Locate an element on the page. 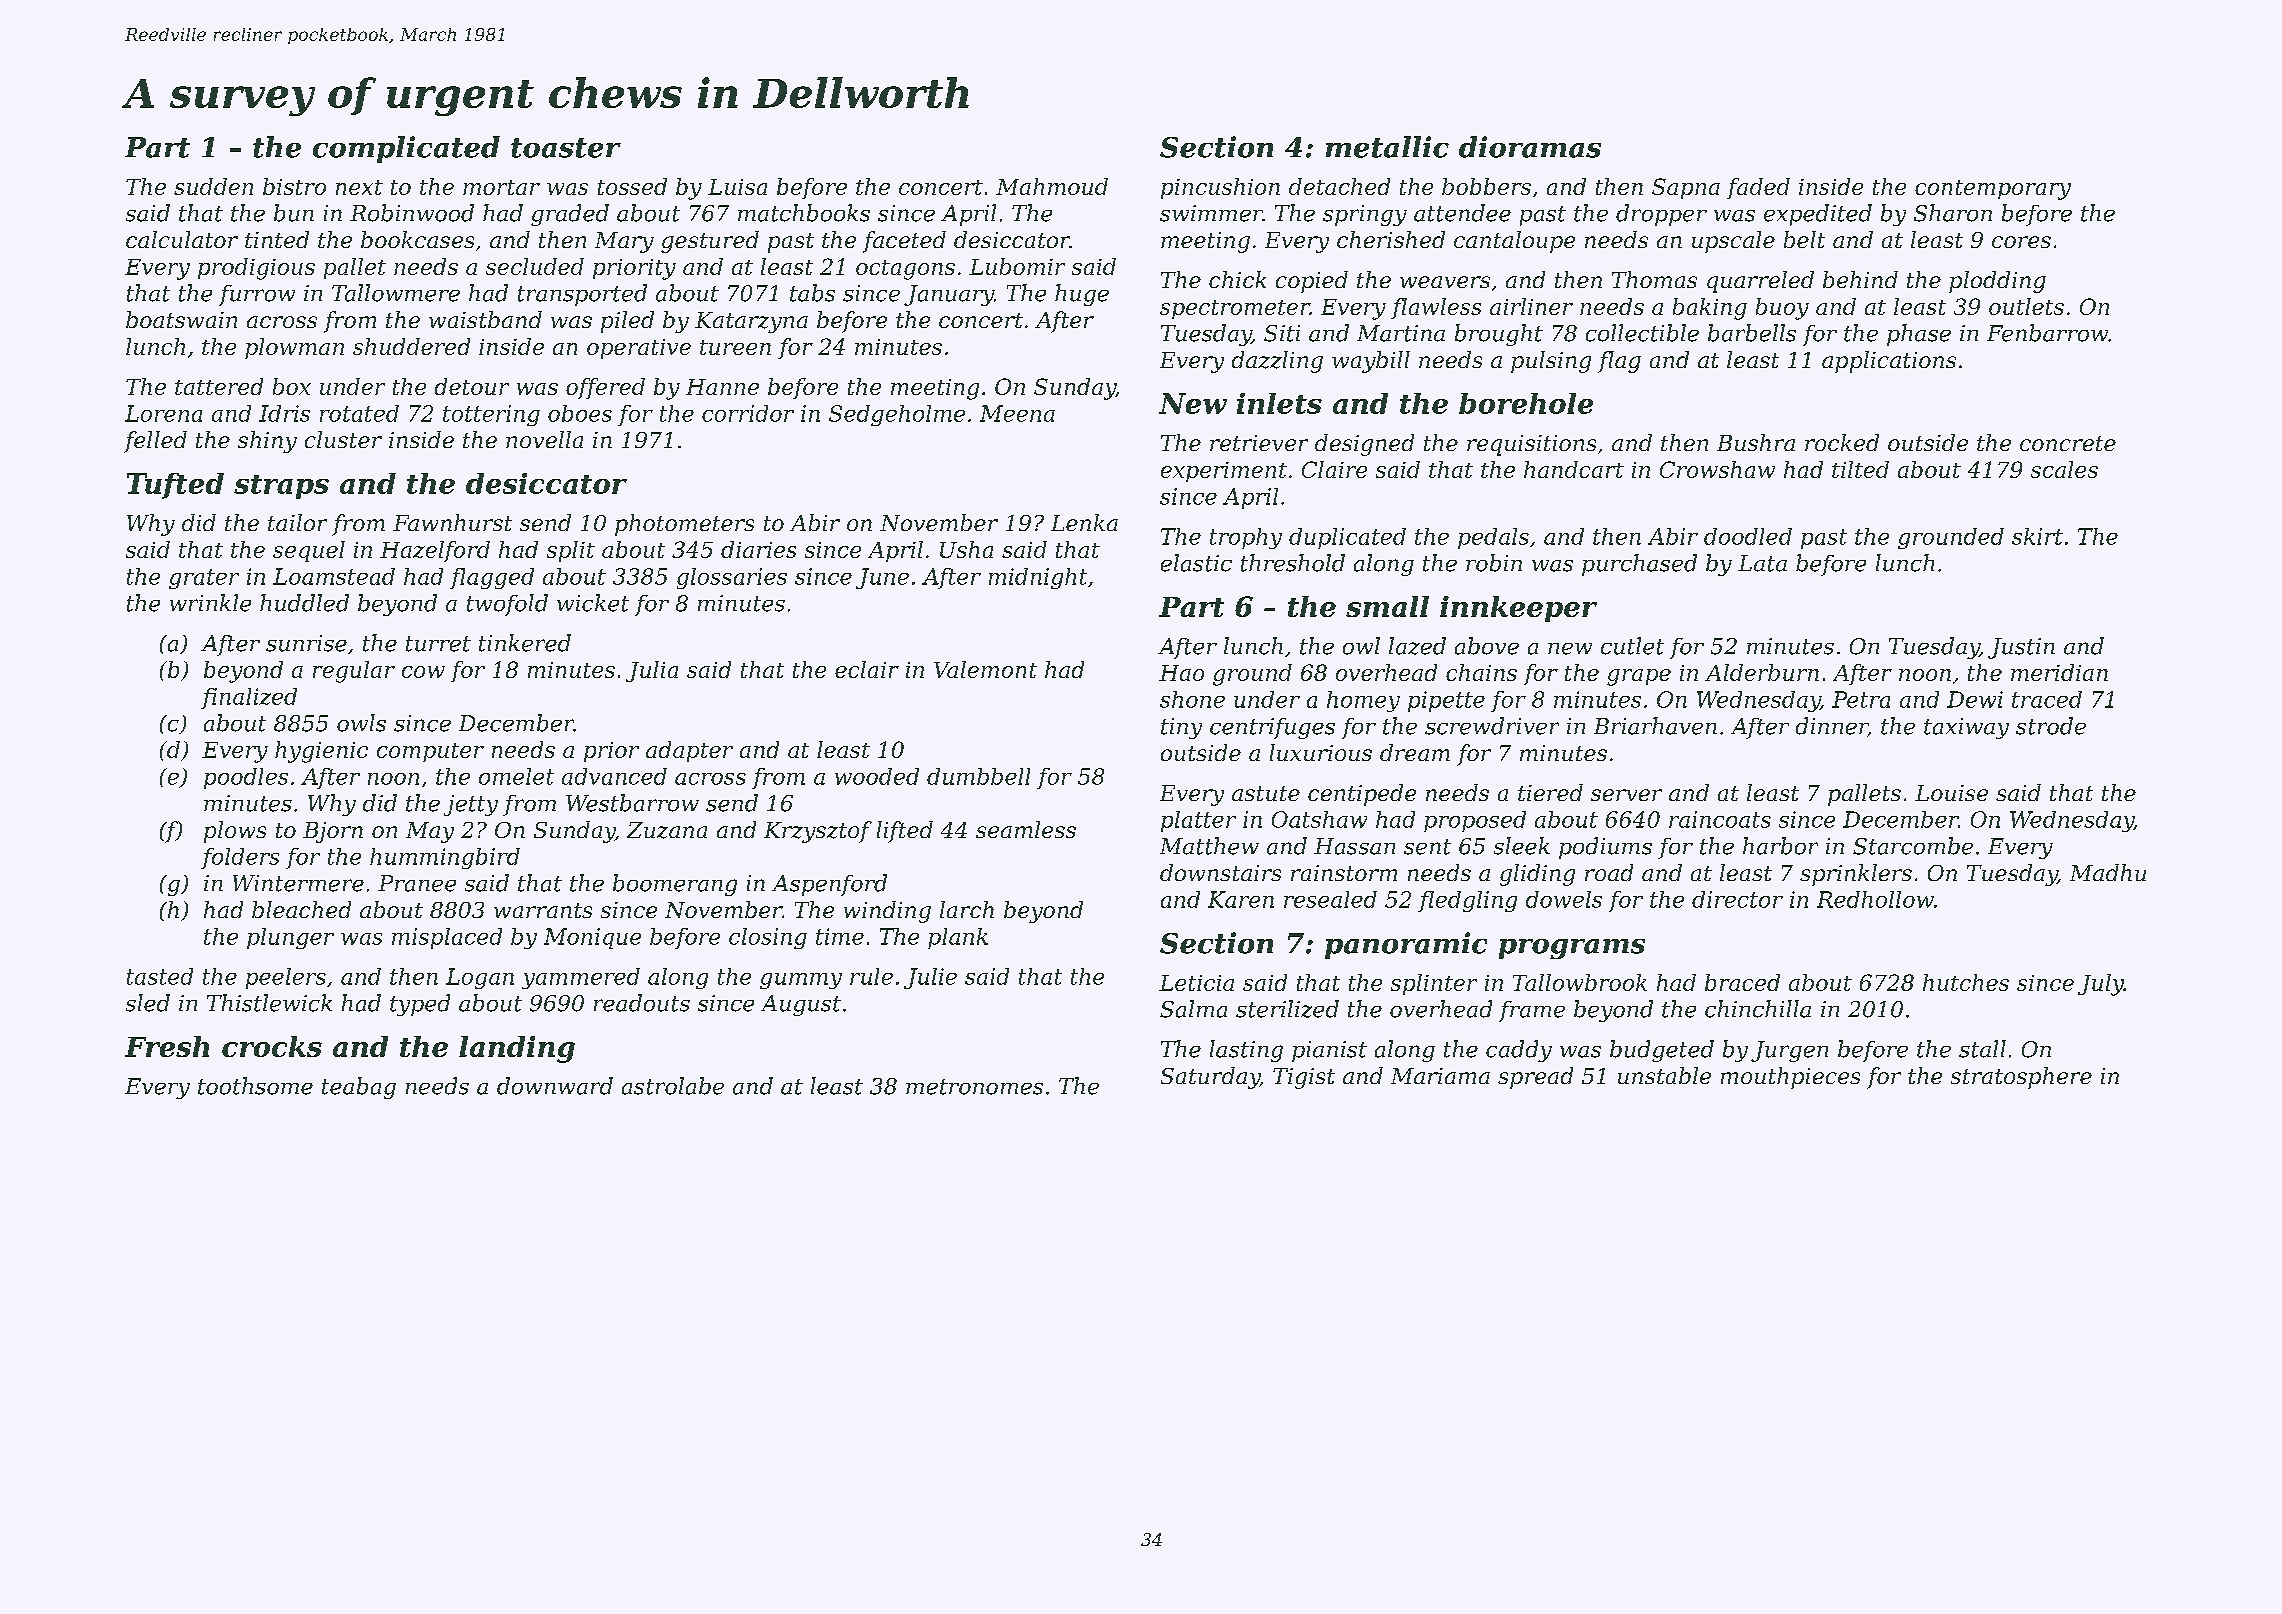 The height and width of the page is (1614, 2282). bistro is located at coordinates (294, 186).
